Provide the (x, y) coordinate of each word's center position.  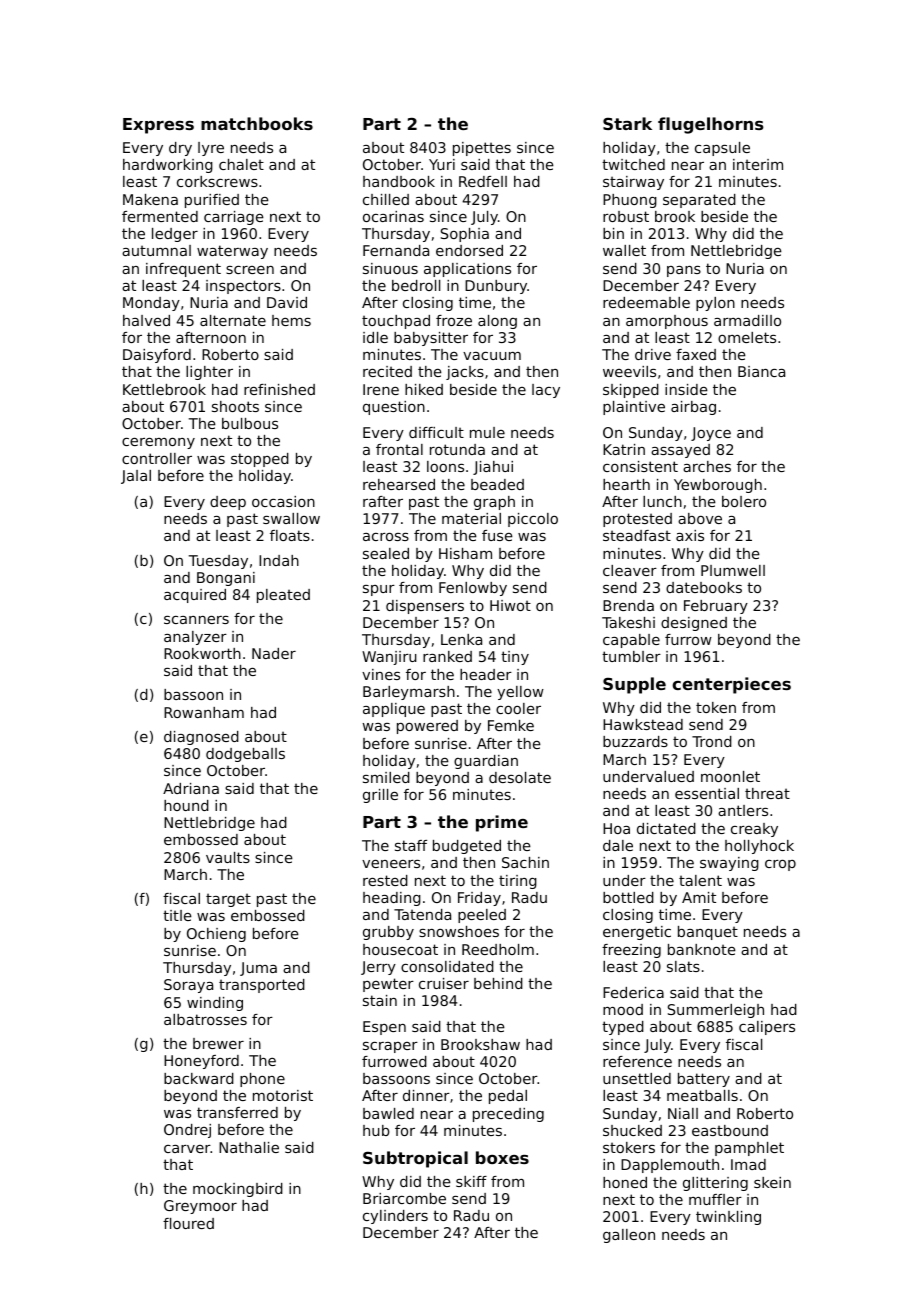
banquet (708, 933)
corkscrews (217, 181)
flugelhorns (711, 125)
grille (380, 796)
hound (186, 805)
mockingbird (238, 1190)
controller (157, 458)
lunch (662, 501)
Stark (627, 123)
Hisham (465, 553)
